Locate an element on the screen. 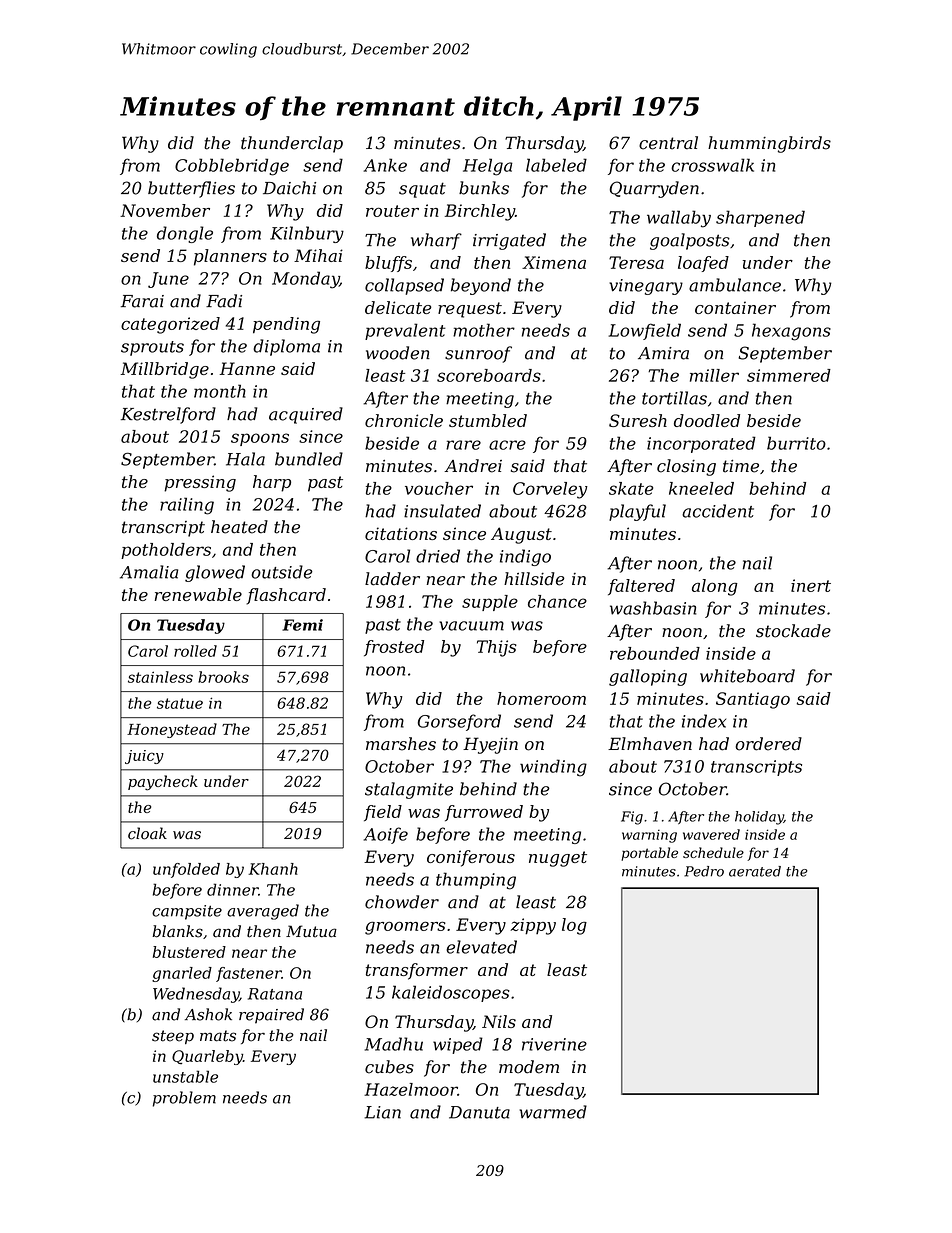 Image resolution: width=952 pixels, height=1233 pixels. log is located at coordinates (574, 926).
